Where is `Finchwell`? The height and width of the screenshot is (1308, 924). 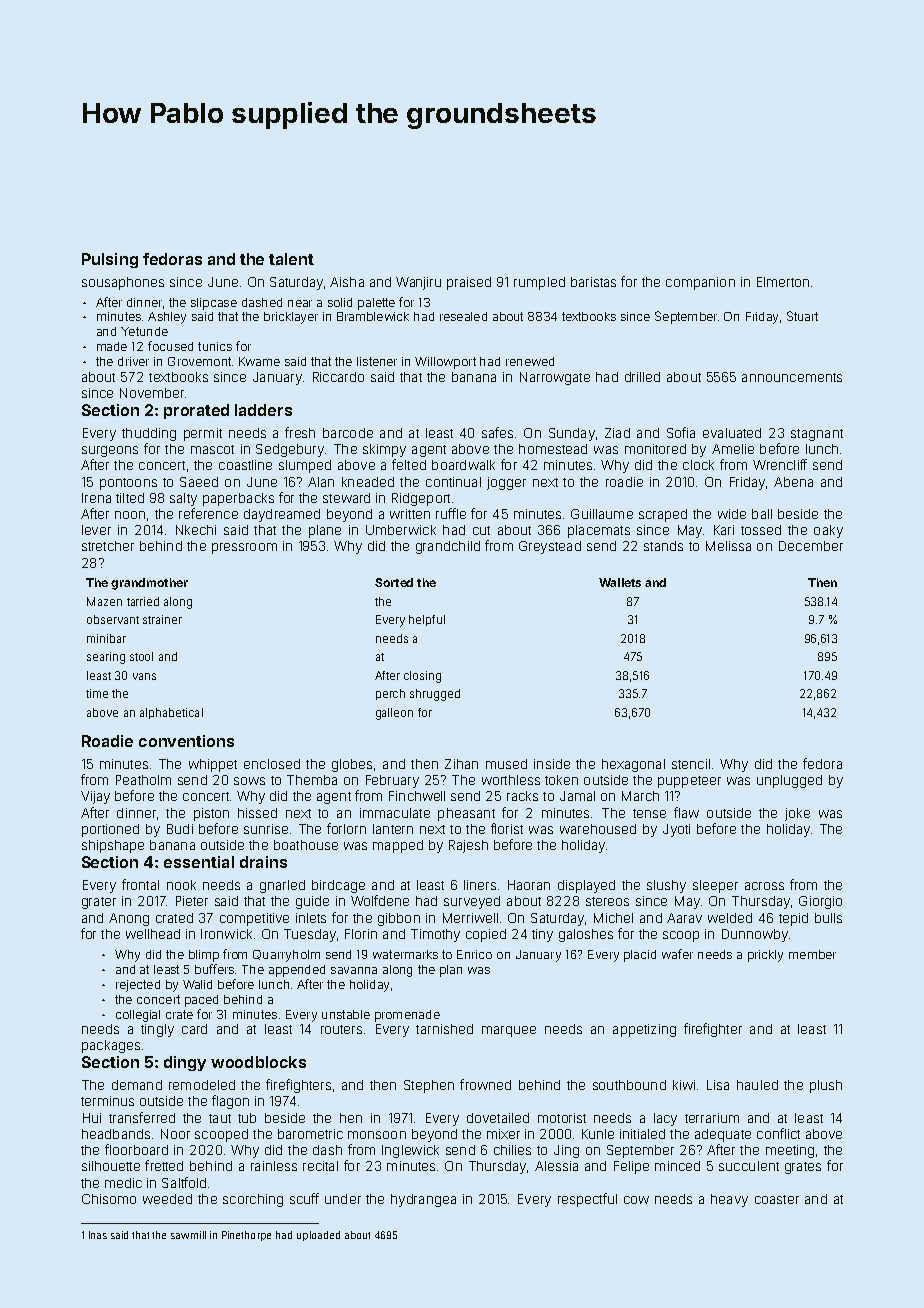 Finchwell is located at coordinates (417, 796).
